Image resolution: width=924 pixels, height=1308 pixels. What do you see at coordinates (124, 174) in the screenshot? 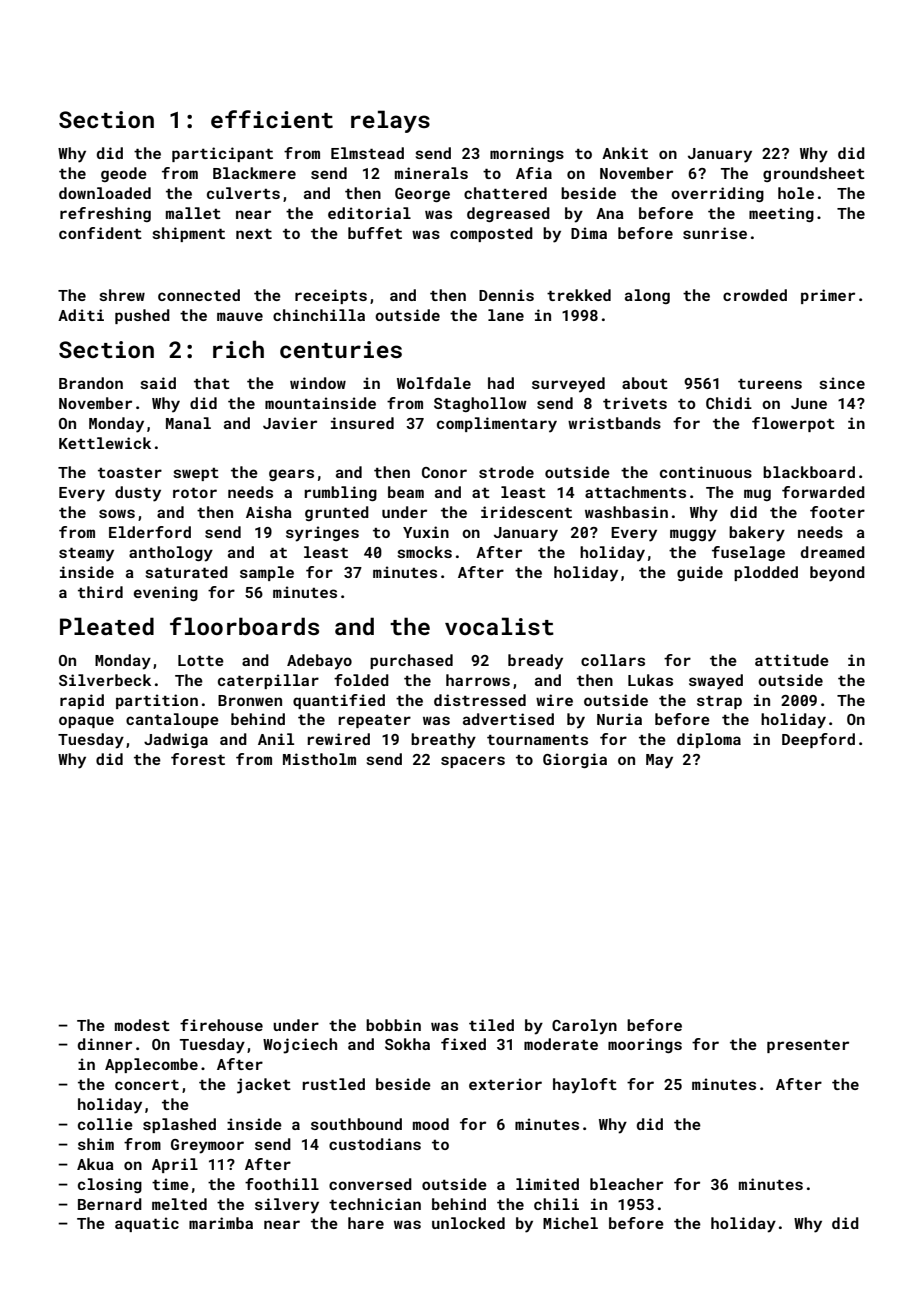
I see `geode` at bounding box center [124, 174].
